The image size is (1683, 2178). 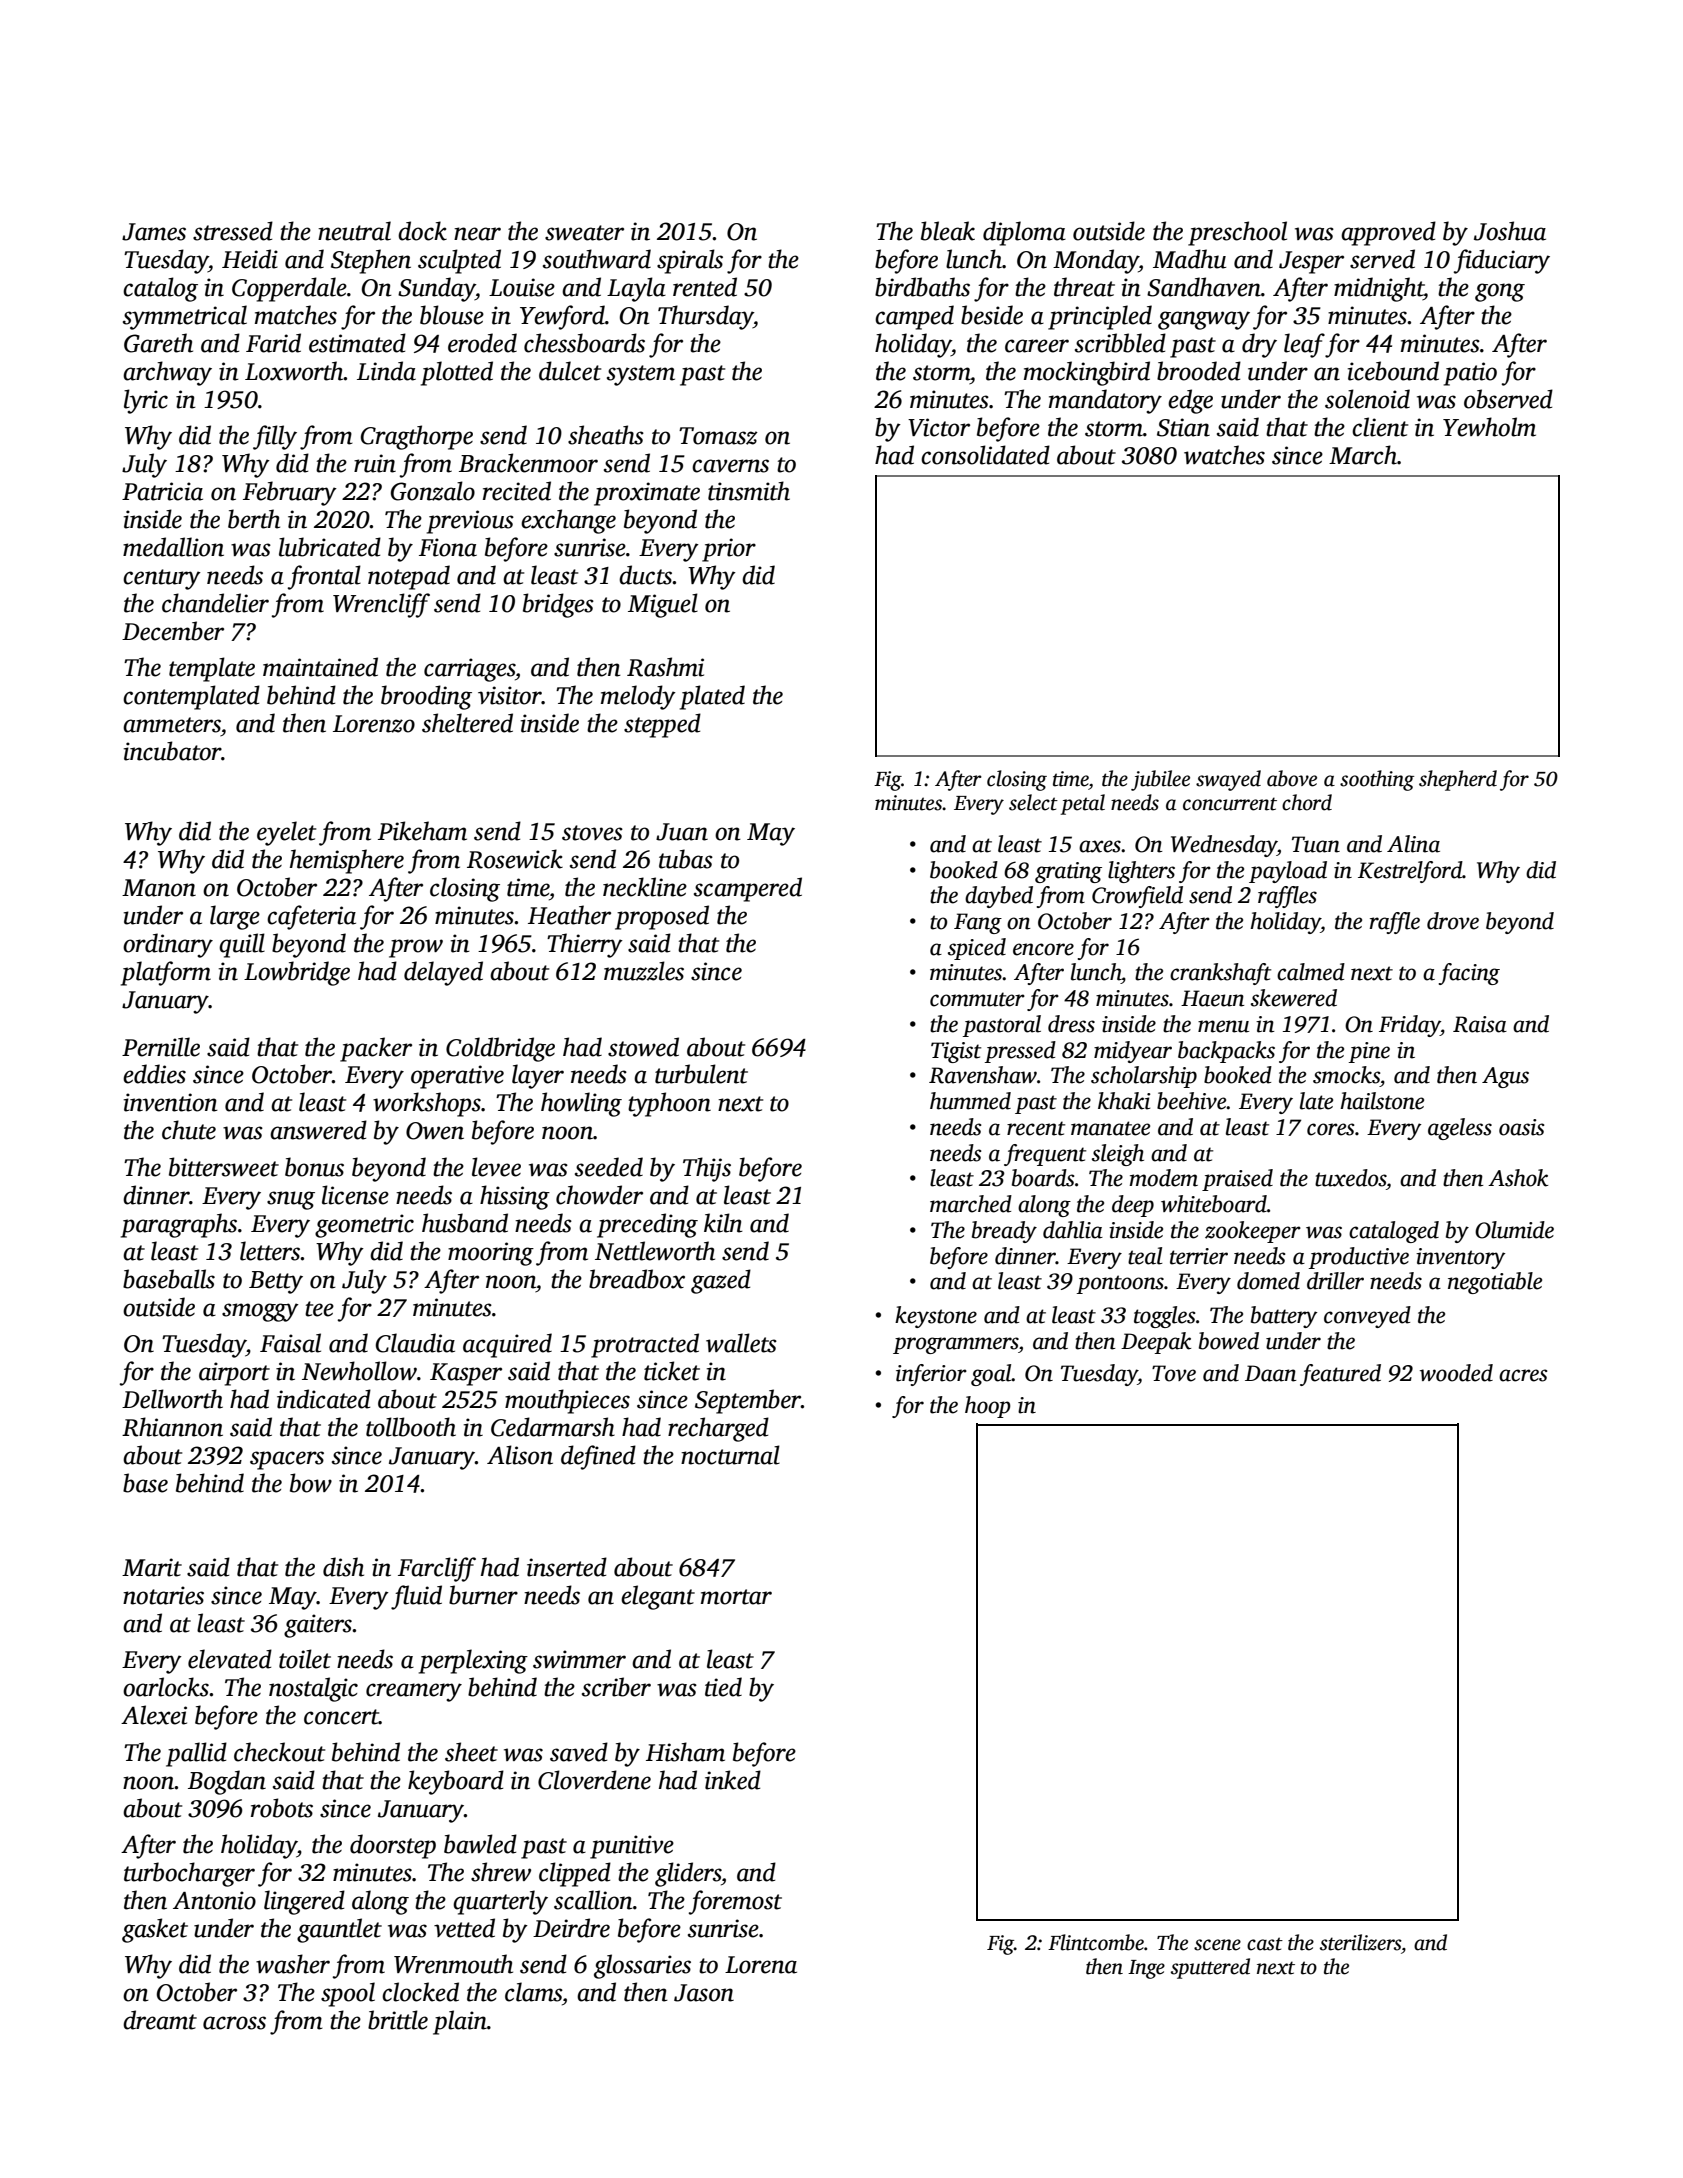 What do you see at coordinates (172, 725) in the page?
I see `ammeters` at bounding box center [172, 725].
